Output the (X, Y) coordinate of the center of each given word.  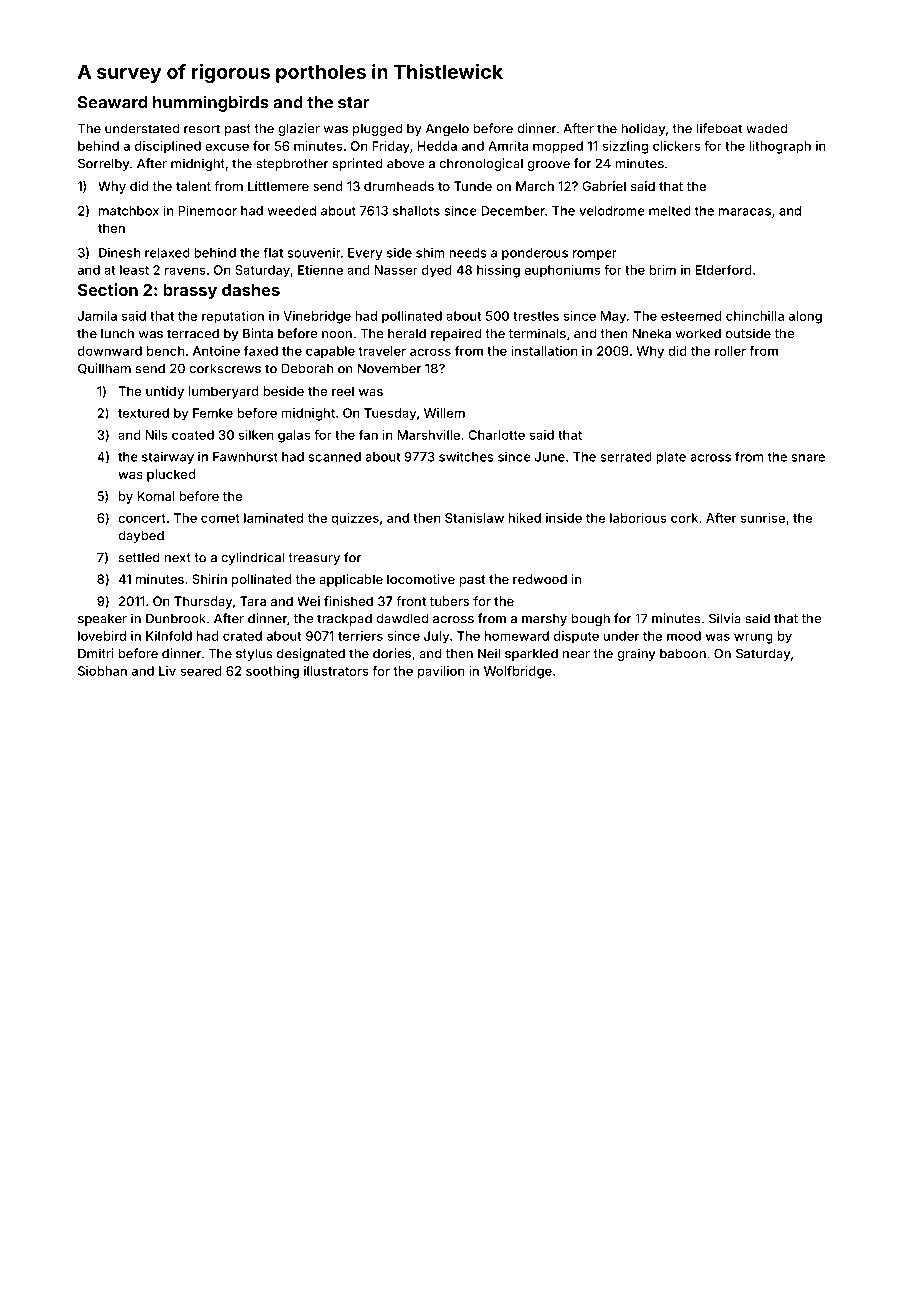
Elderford (724, 270)
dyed (437, 271)
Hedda (437, 146)
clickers (676, 146)
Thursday (203, 602)
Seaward (112, 102)
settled (139, 557)
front (411, 601)
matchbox (129, 211)
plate (671, 458)
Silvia (725, 618)
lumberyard (224, 392)
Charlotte (496, 435)
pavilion (441, 672)
